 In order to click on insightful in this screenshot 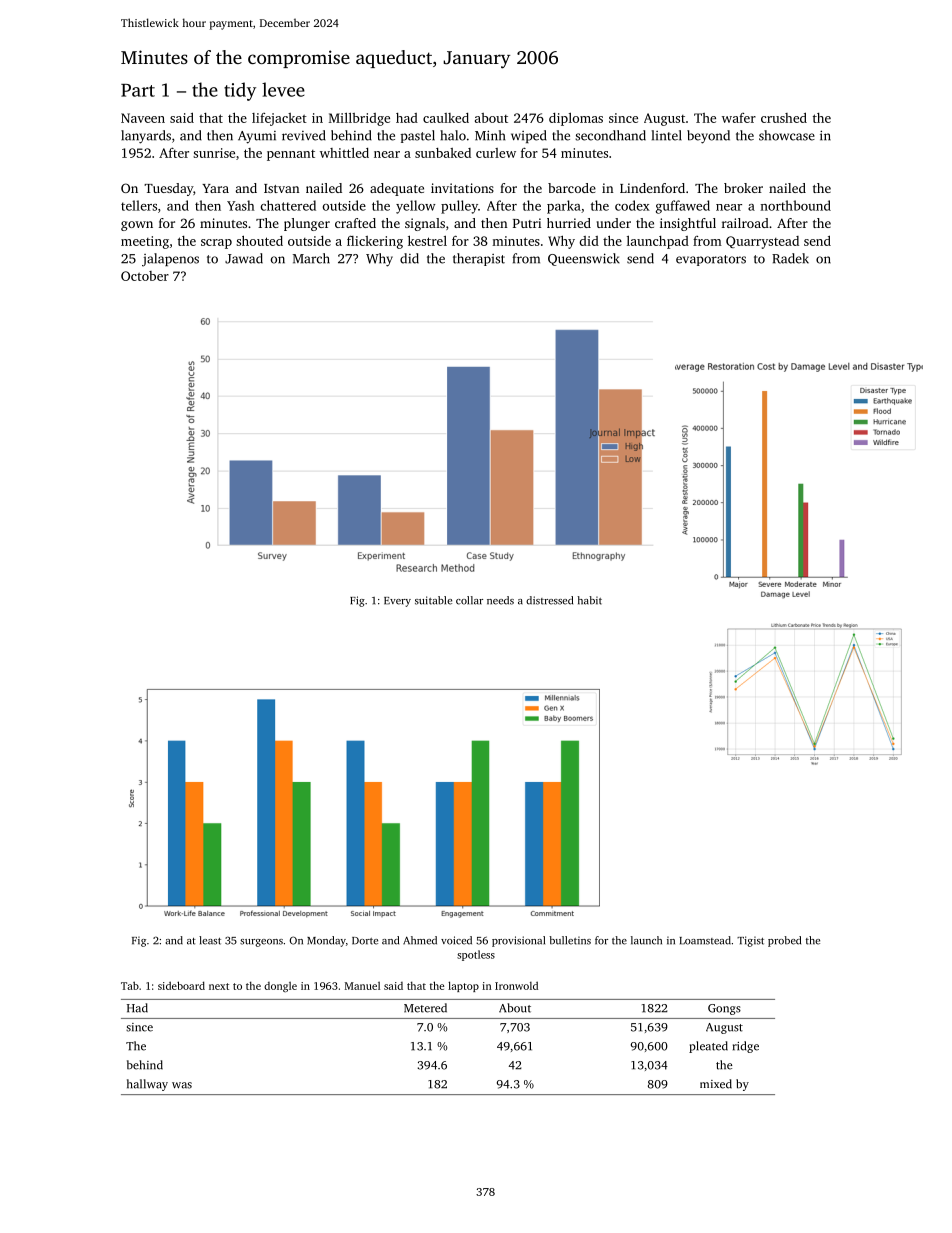, I will do `click(688, 224)`.
